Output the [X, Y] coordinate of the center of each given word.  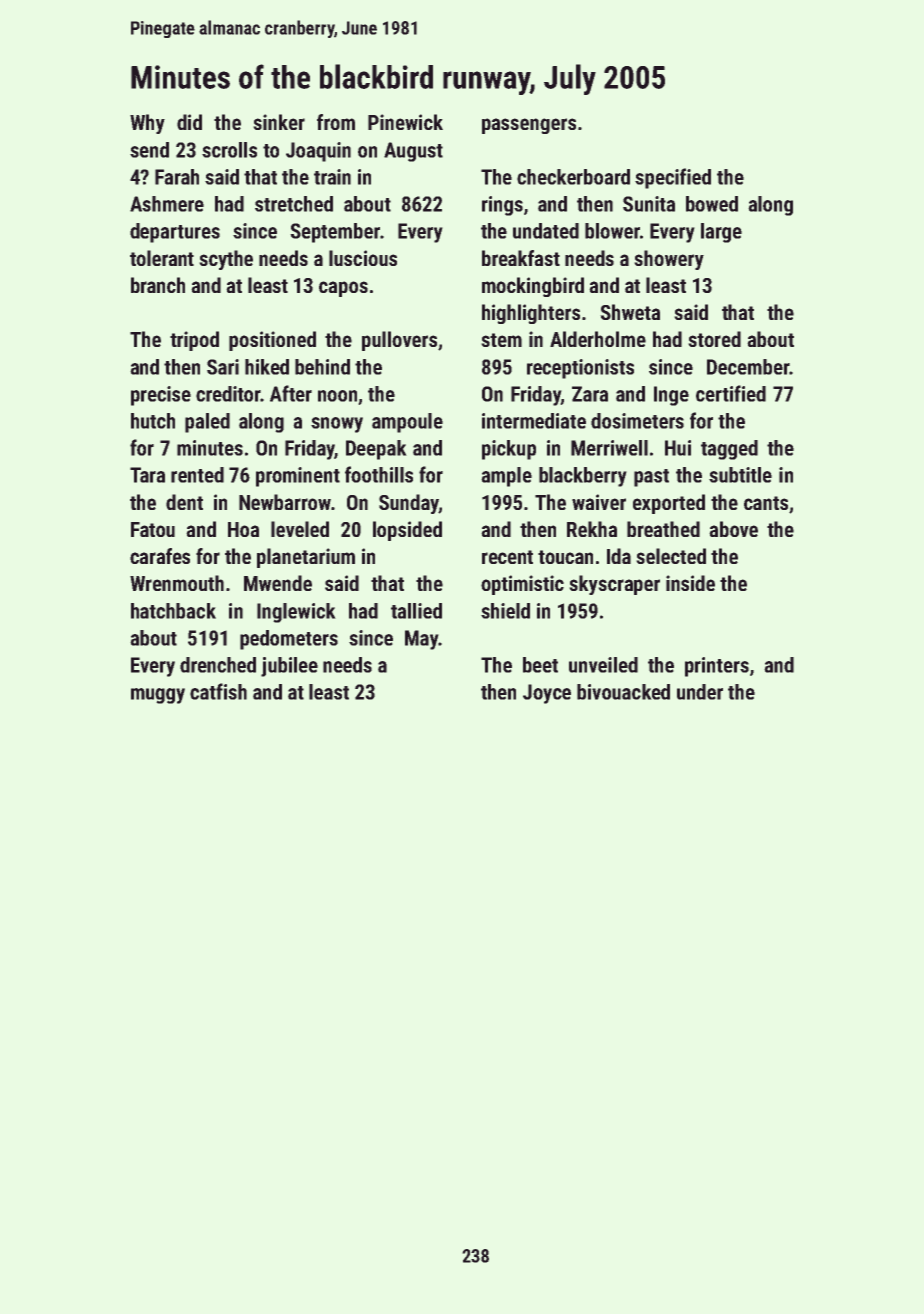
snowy [337, 425]
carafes [160, 556]
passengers [529, 126]
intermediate [534, 421]
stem [501, 340]
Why [147, 124]
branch [158, 285]
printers [717, 667]
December [748, 367]
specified [673, 178]
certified [731, 393]
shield [505, 611]
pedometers [289, 640]
